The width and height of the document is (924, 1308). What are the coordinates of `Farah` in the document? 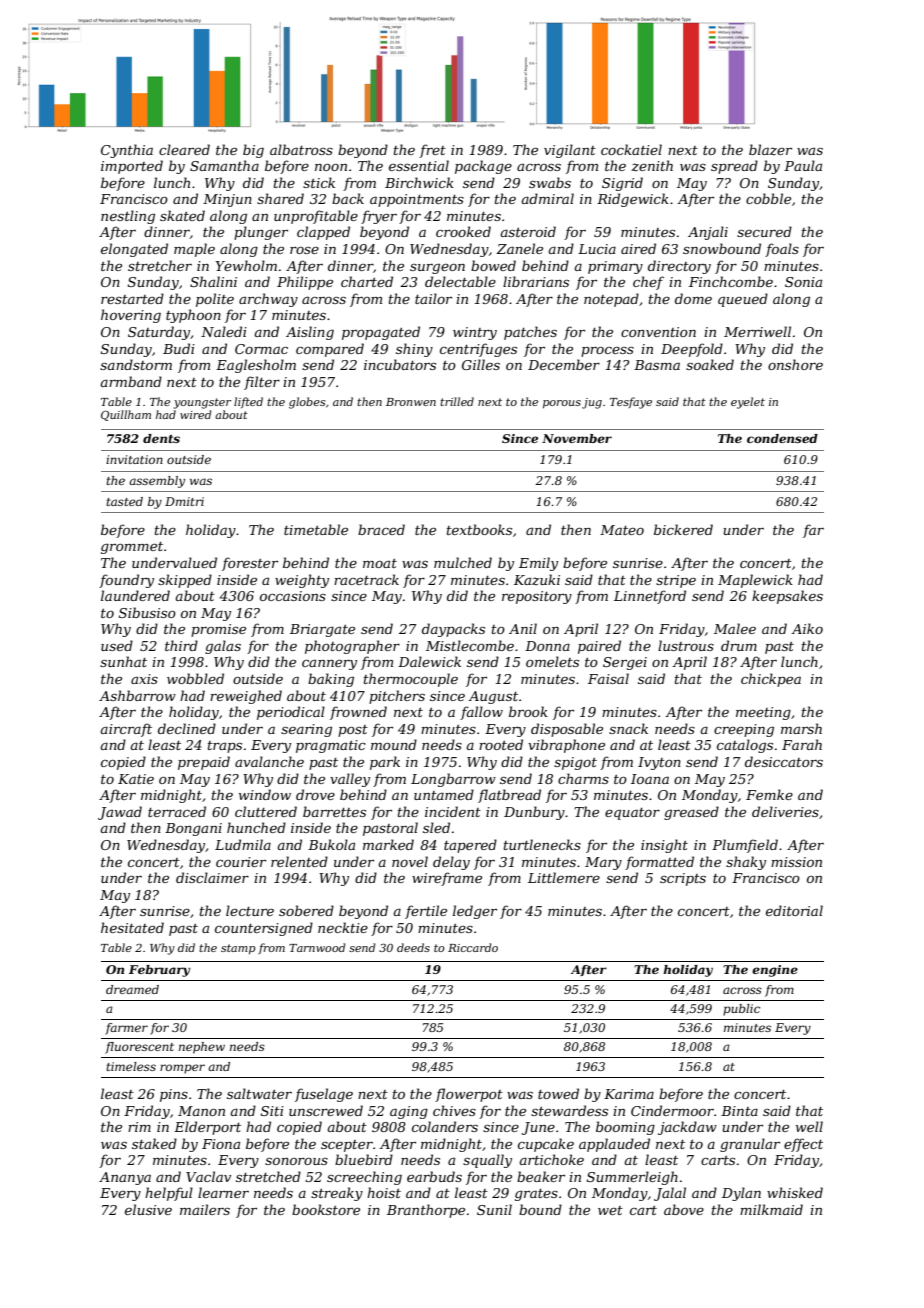 It's located at (802, 744).
